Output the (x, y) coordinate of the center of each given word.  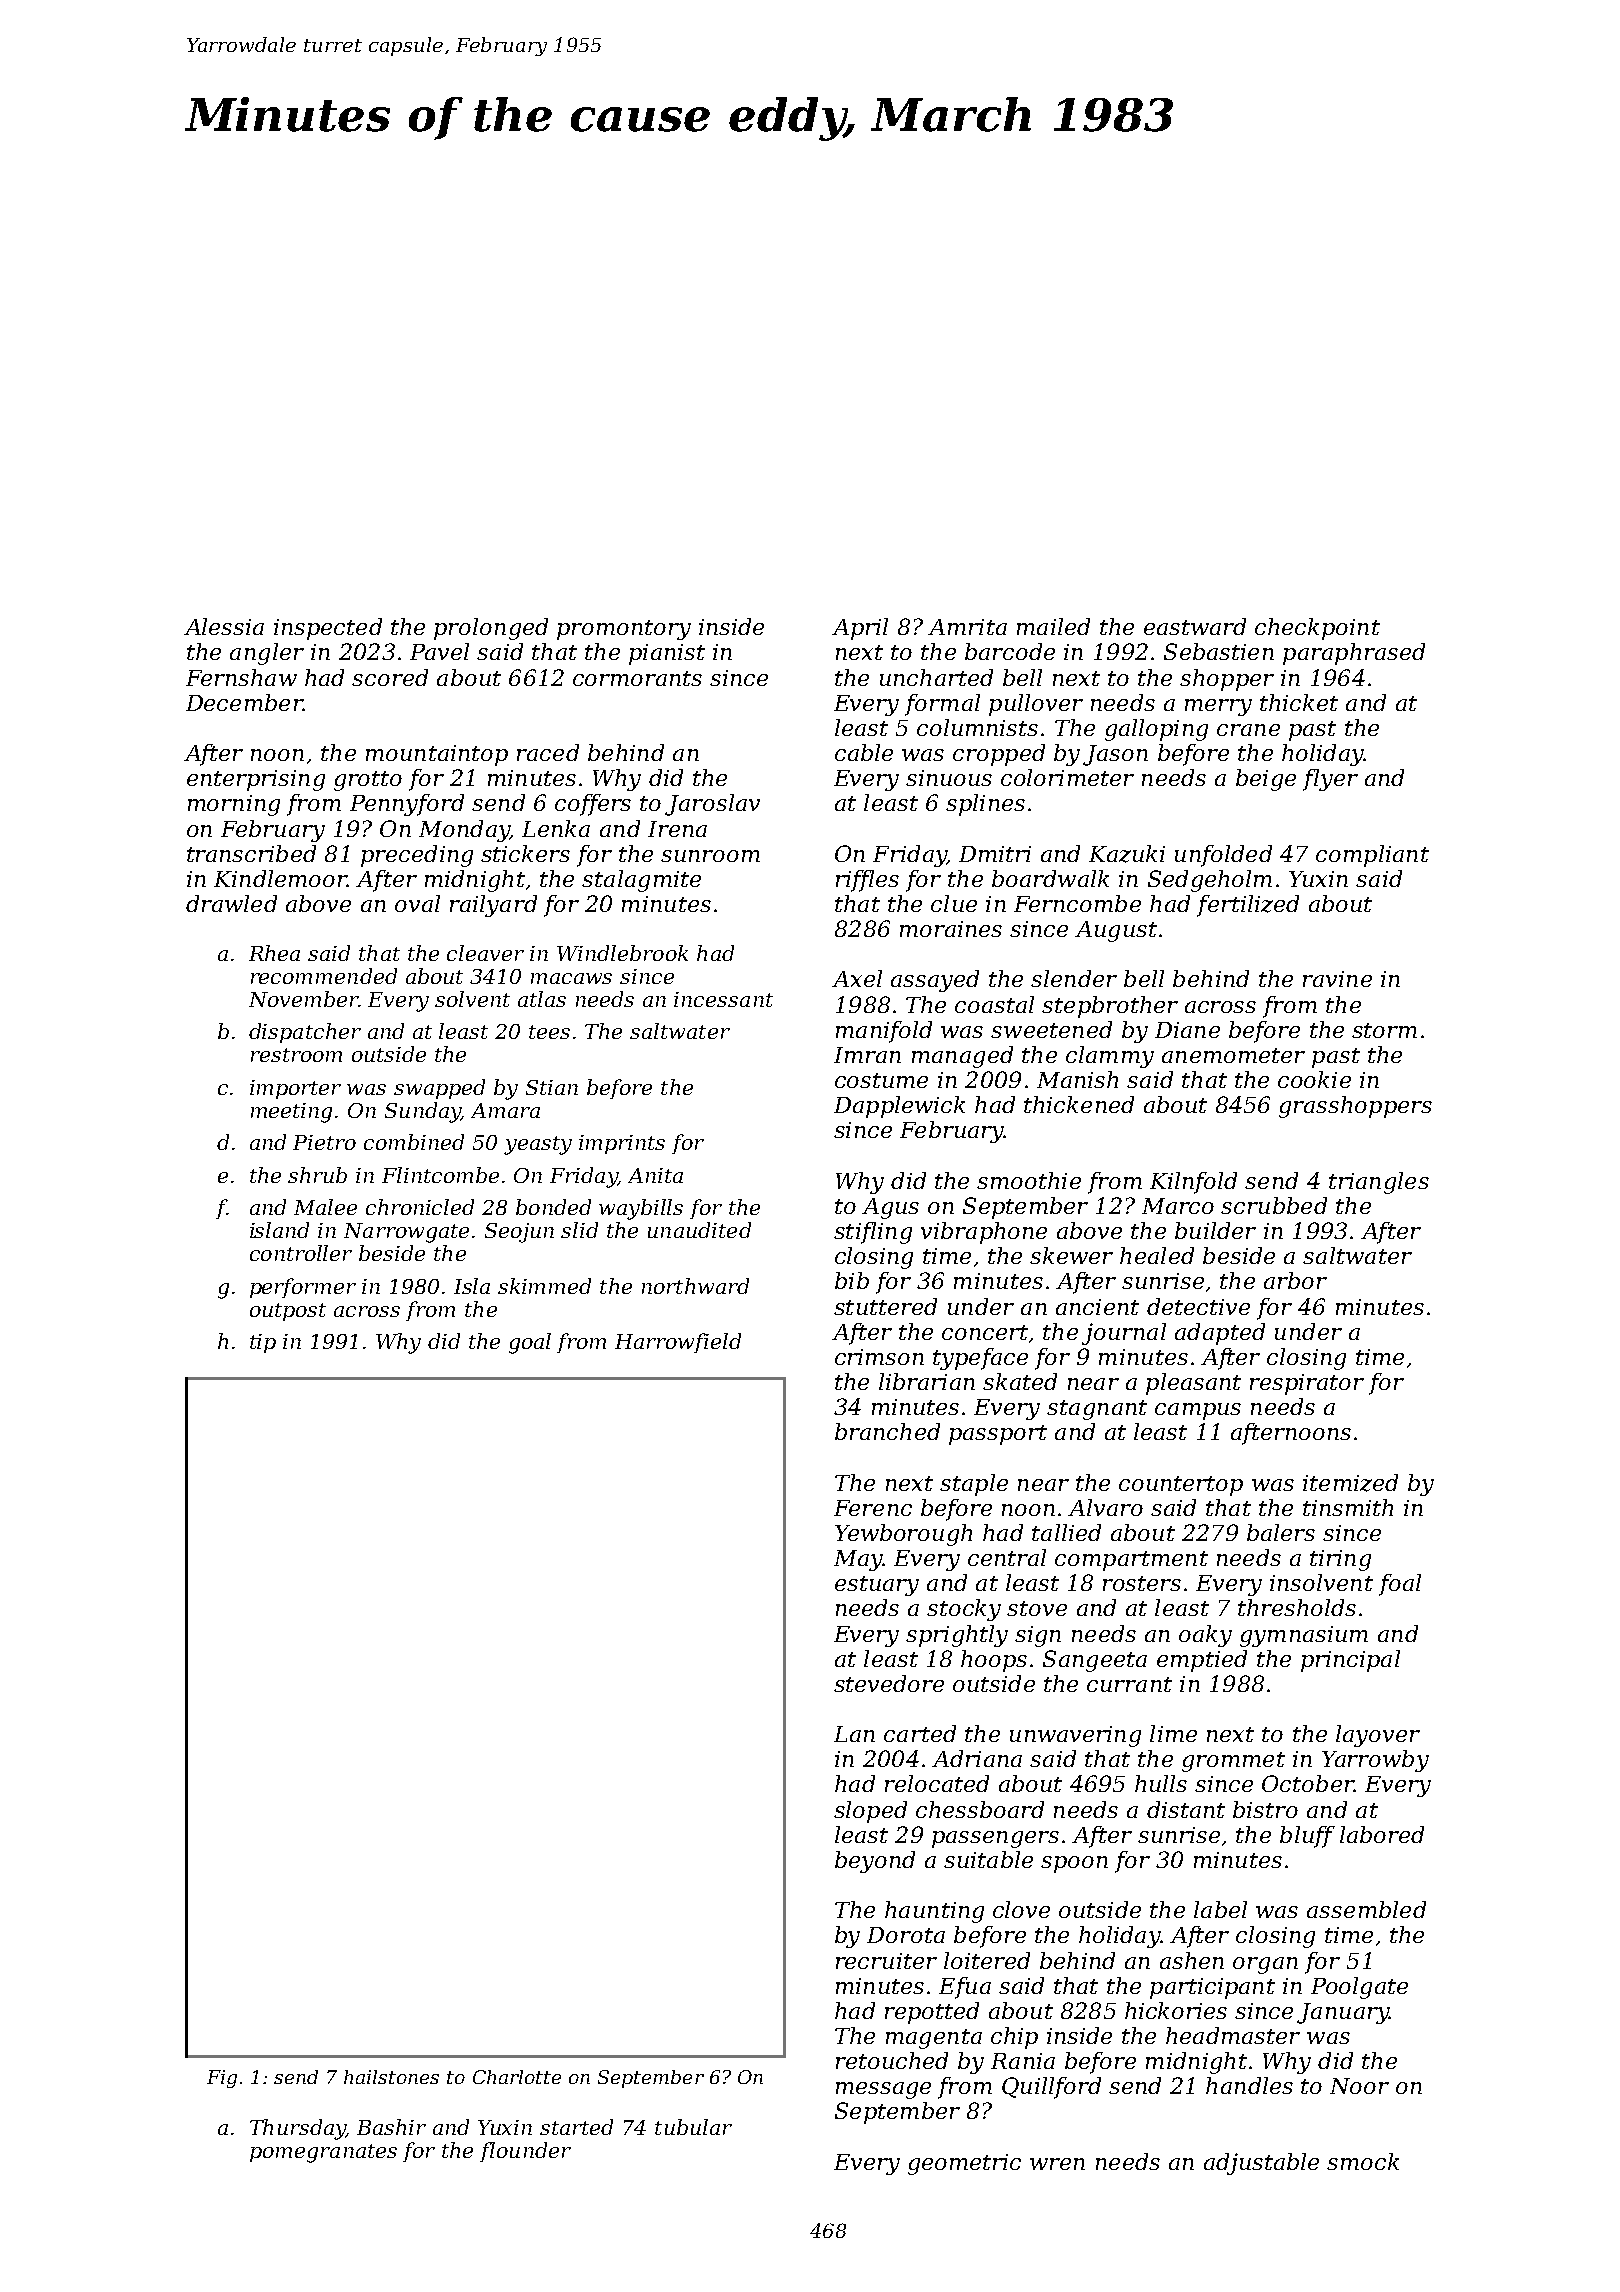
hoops (994, 1661)
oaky (1205, 1636)
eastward (1195, 626)
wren (1057, 2164)
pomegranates (323, 2153)
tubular (693, 2127)
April (860, 629)
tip (263, 1343)
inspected (328, 629)
